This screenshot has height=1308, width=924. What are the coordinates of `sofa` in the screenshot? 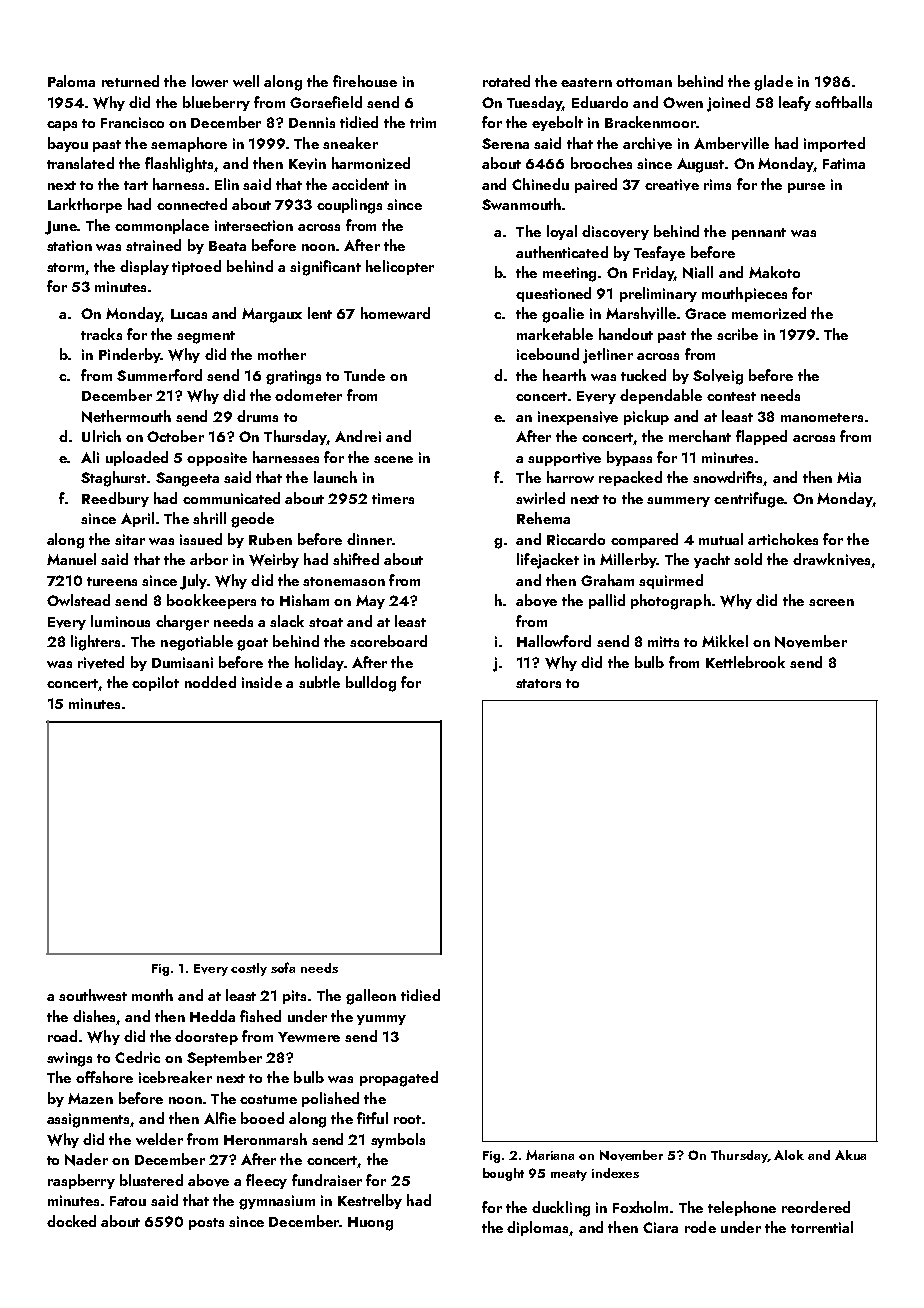 It's located at (283, 967).
